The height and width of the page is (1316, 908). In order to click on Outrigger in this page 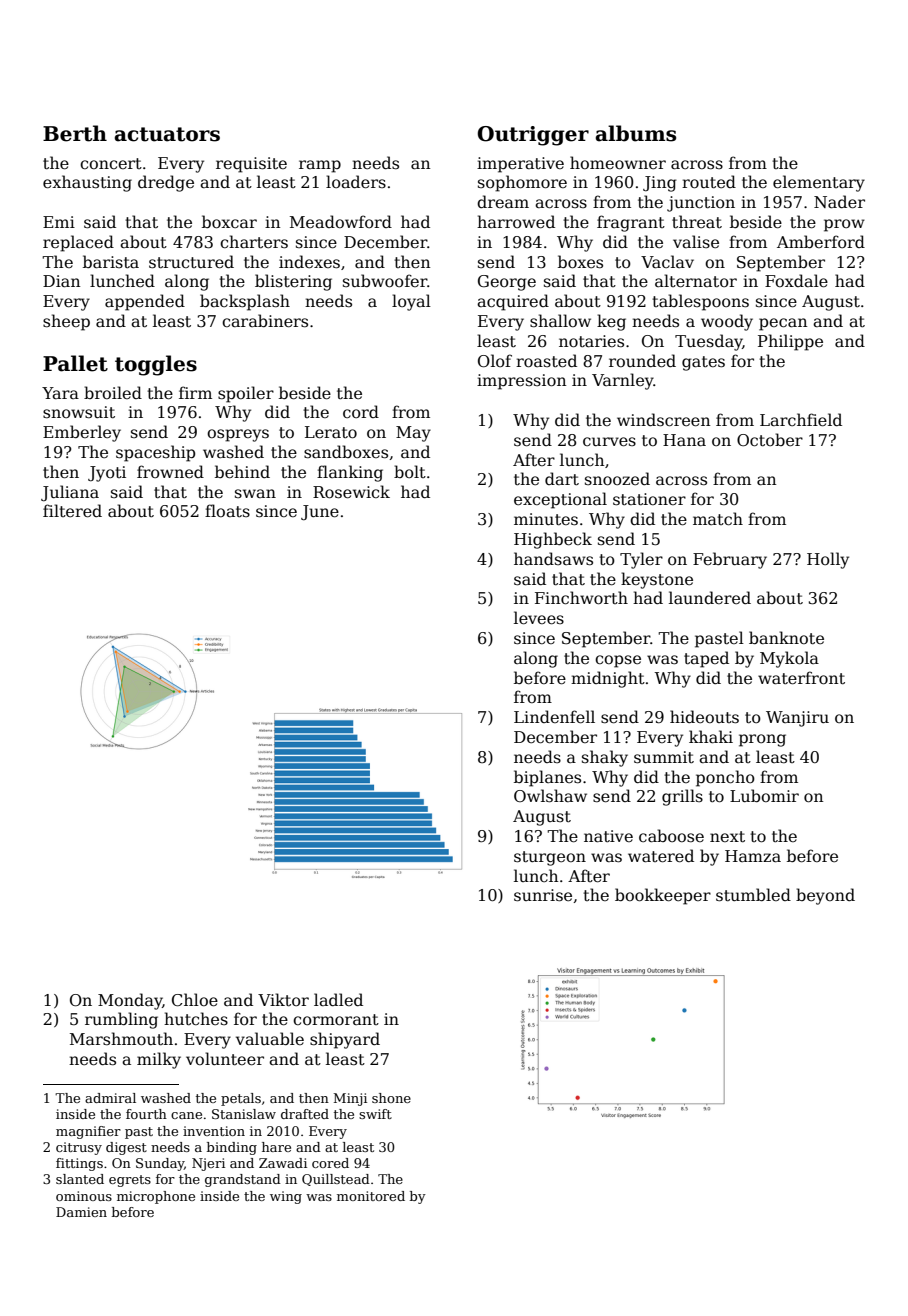, I will do `click(533, 136)`.
